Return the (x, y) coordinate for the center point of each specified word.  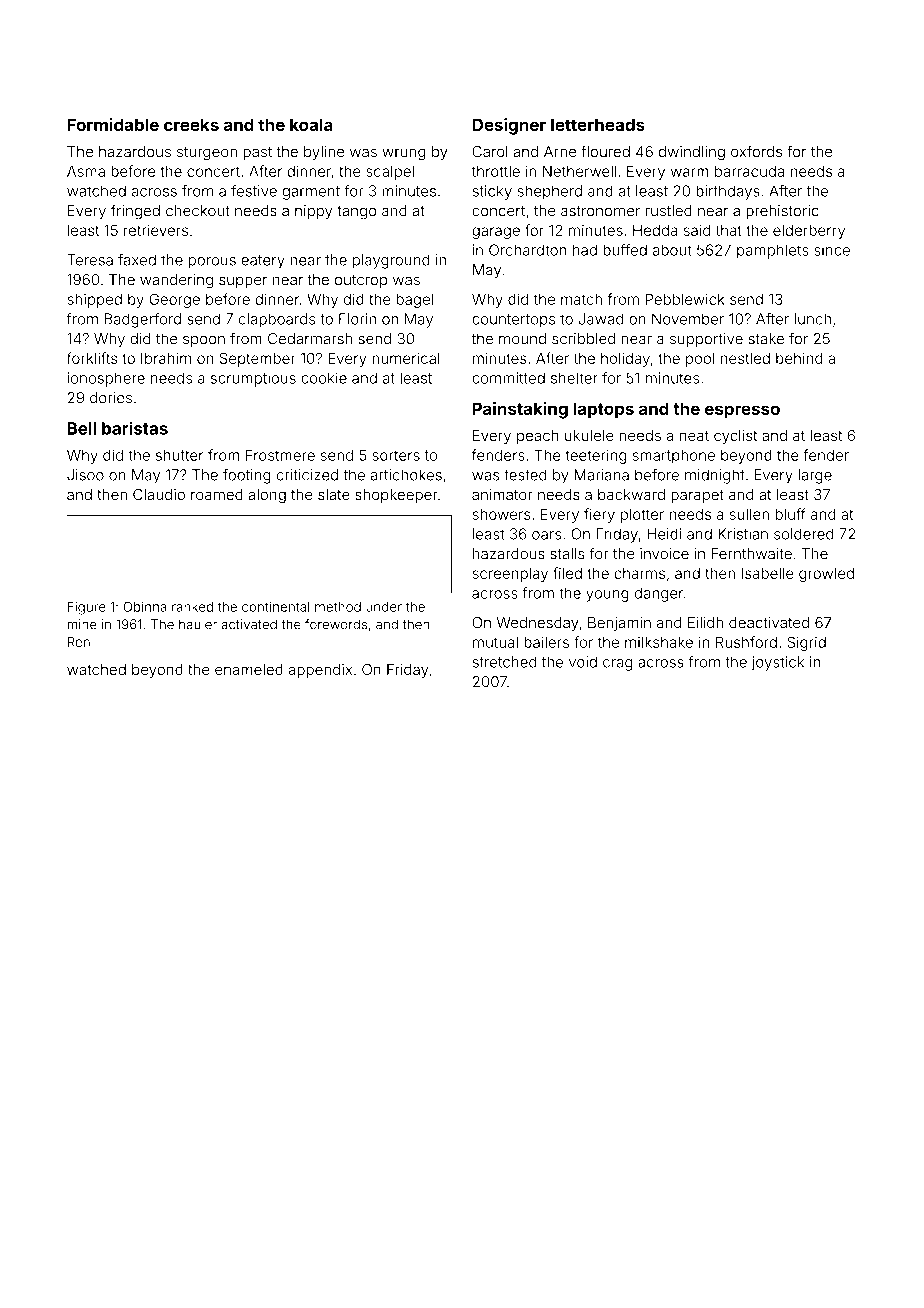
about (672, 250)
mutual (495, 642)
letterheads (598, 124)
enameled (249, 669)
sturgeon (207, 154)
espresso (742, 412)
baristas (135, 428)
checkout (198, 211)
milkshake (659, 642)
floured (605, 151)
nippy (313, 212)
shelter (574, 378)
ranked (192, 607)
